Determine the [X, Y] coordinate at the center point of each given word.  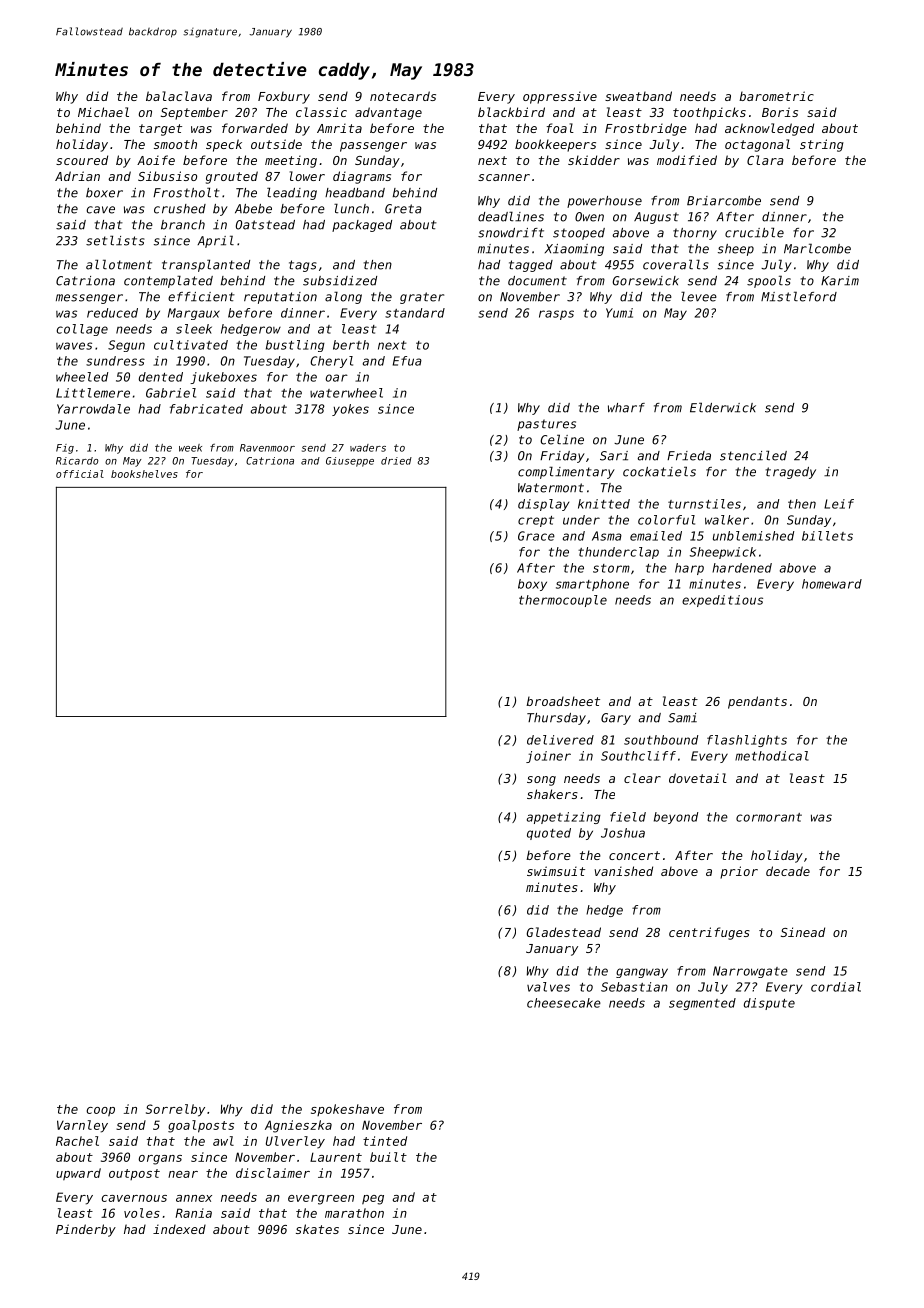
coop [100, 1111]
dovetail [698, 778]
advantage [388, 113]
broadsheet [563, 701]
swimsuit [556, 871]
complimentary [566, 472]
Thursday [556, 719]
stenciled [753, 455]
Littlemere [93, 393]
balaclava [179, 96]
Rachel [77, 1141]
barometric [776, 96]
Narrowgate [750, 972]
